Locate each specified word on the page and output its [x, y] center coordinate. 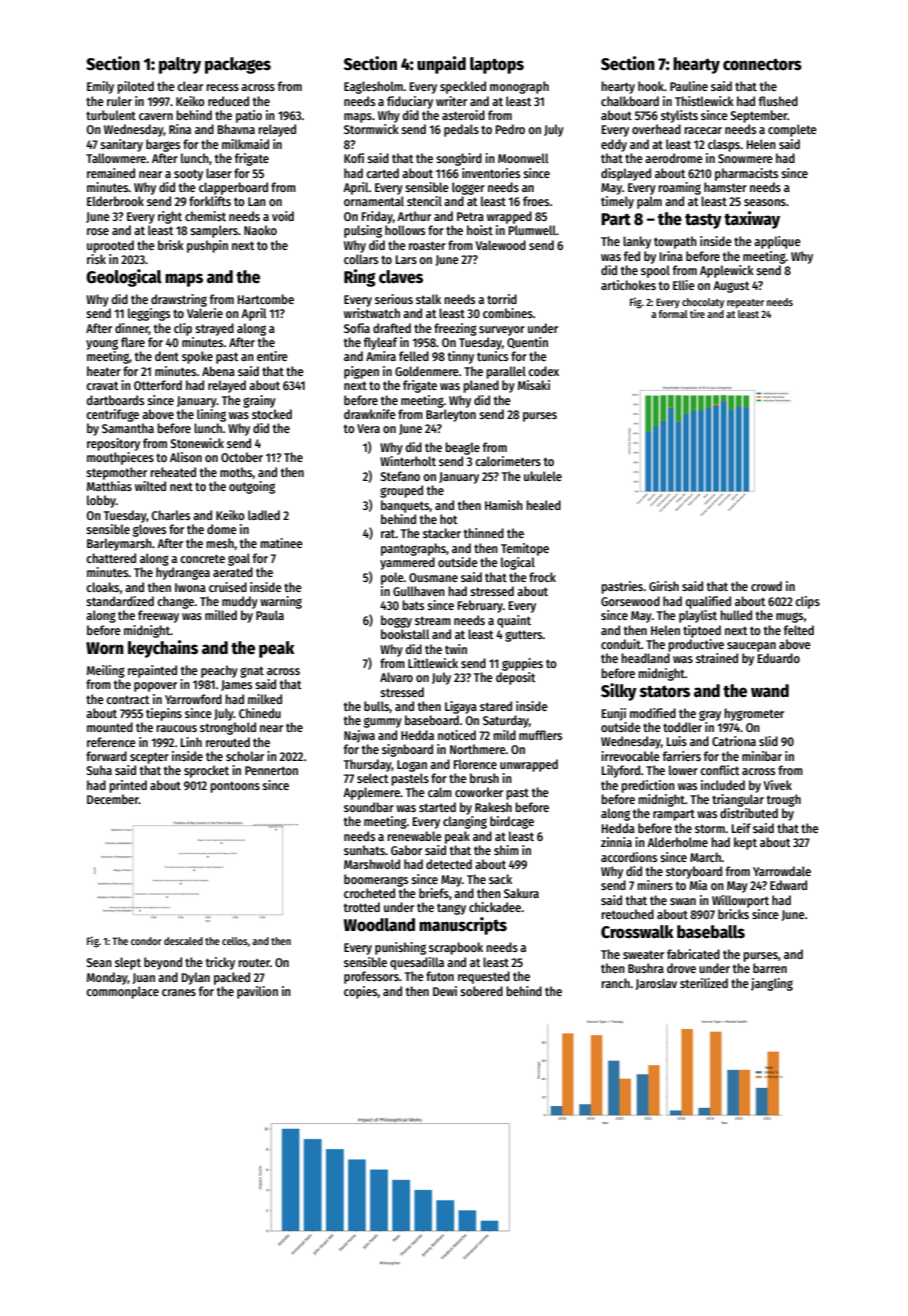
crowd [766, 586]
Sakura [521, 893]
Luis [677, 741]
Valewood [501, 245]
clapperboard [233, 188]
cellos [235, 941]
